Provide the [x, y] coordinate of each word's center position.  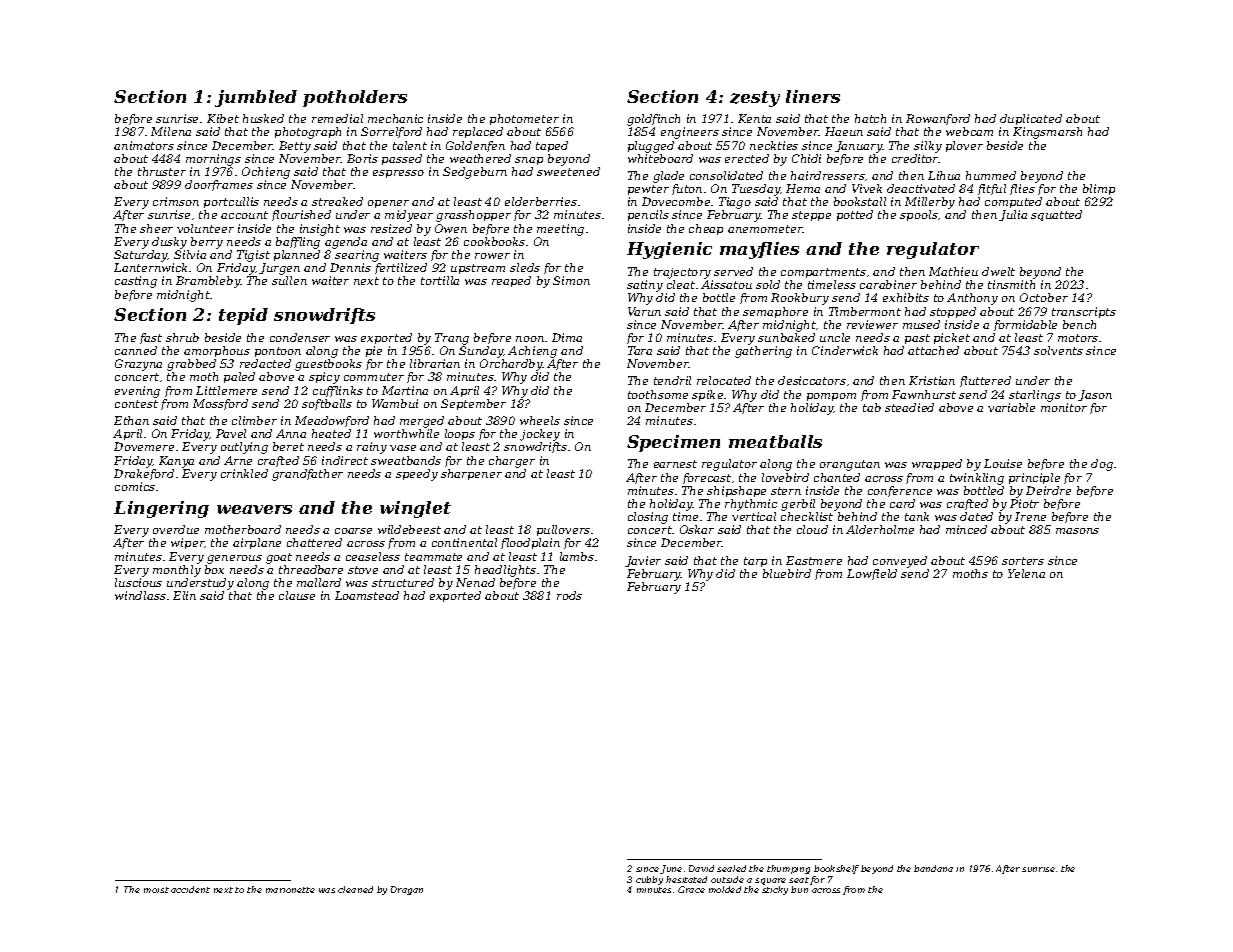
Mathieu [953, 271]
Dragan [407, 890]
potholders [355, 98]
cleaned [355, 889]
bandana [933, 868]
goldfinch [653, 120]
